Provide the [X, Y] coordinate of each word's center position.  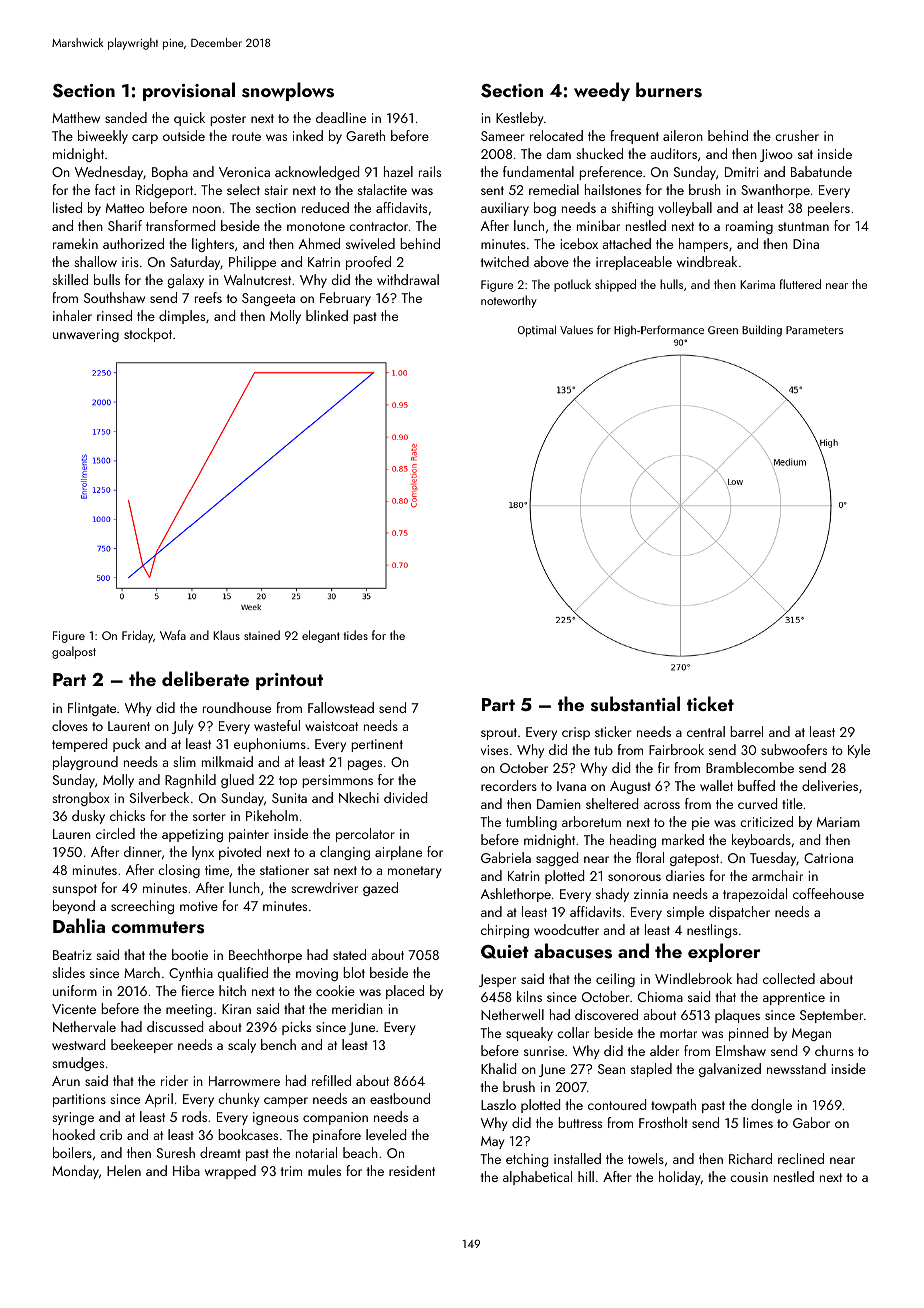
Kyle [859, 751]
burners [669, 90]
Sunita [289, 798]
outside [184, 135]
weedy [602, 91]
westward [78, 1044]
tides [355, 635]
